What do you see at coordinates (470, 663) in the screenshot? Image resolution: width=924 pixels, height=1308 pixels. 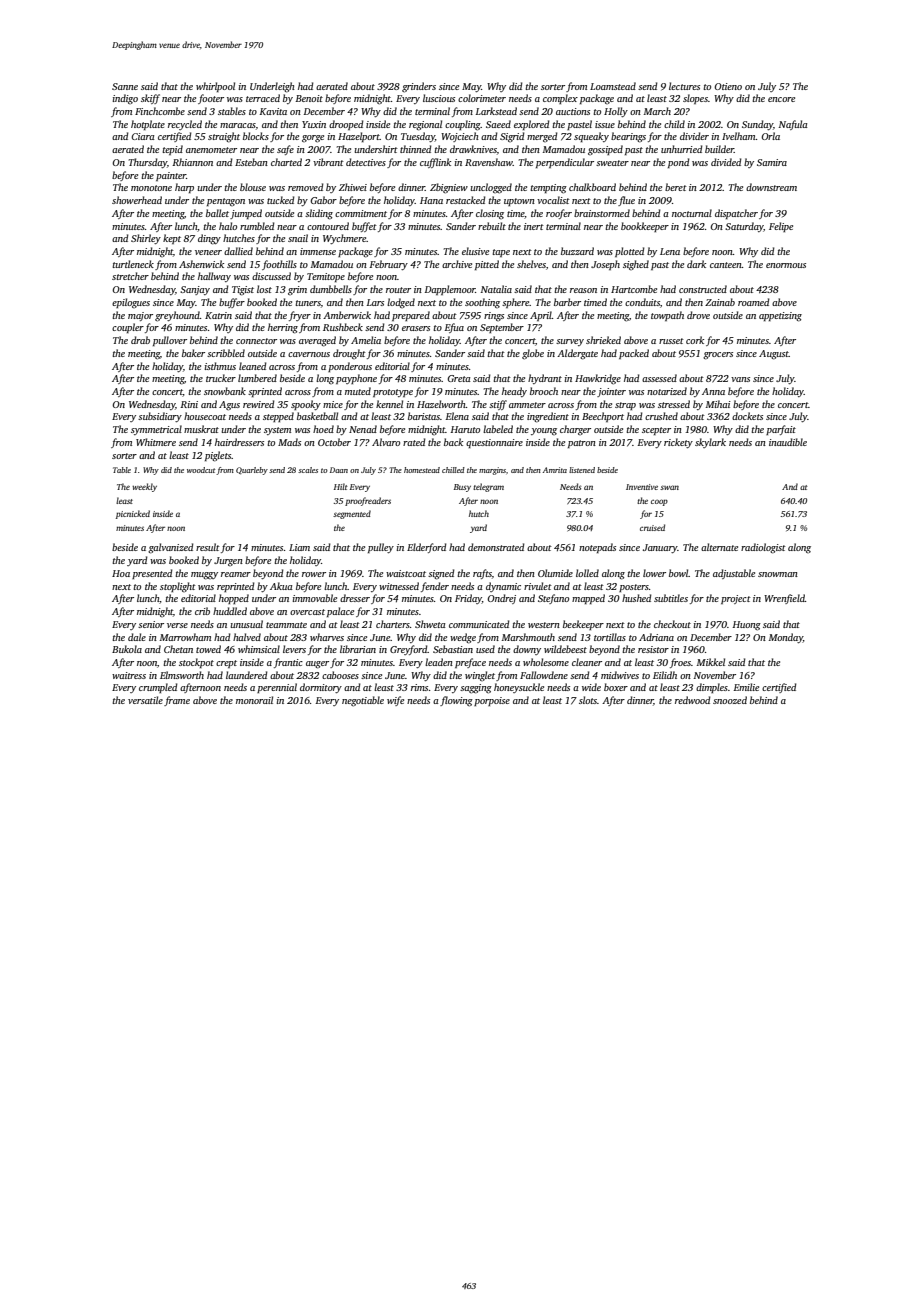 I see `preface` at bounding box center [470, 663].
